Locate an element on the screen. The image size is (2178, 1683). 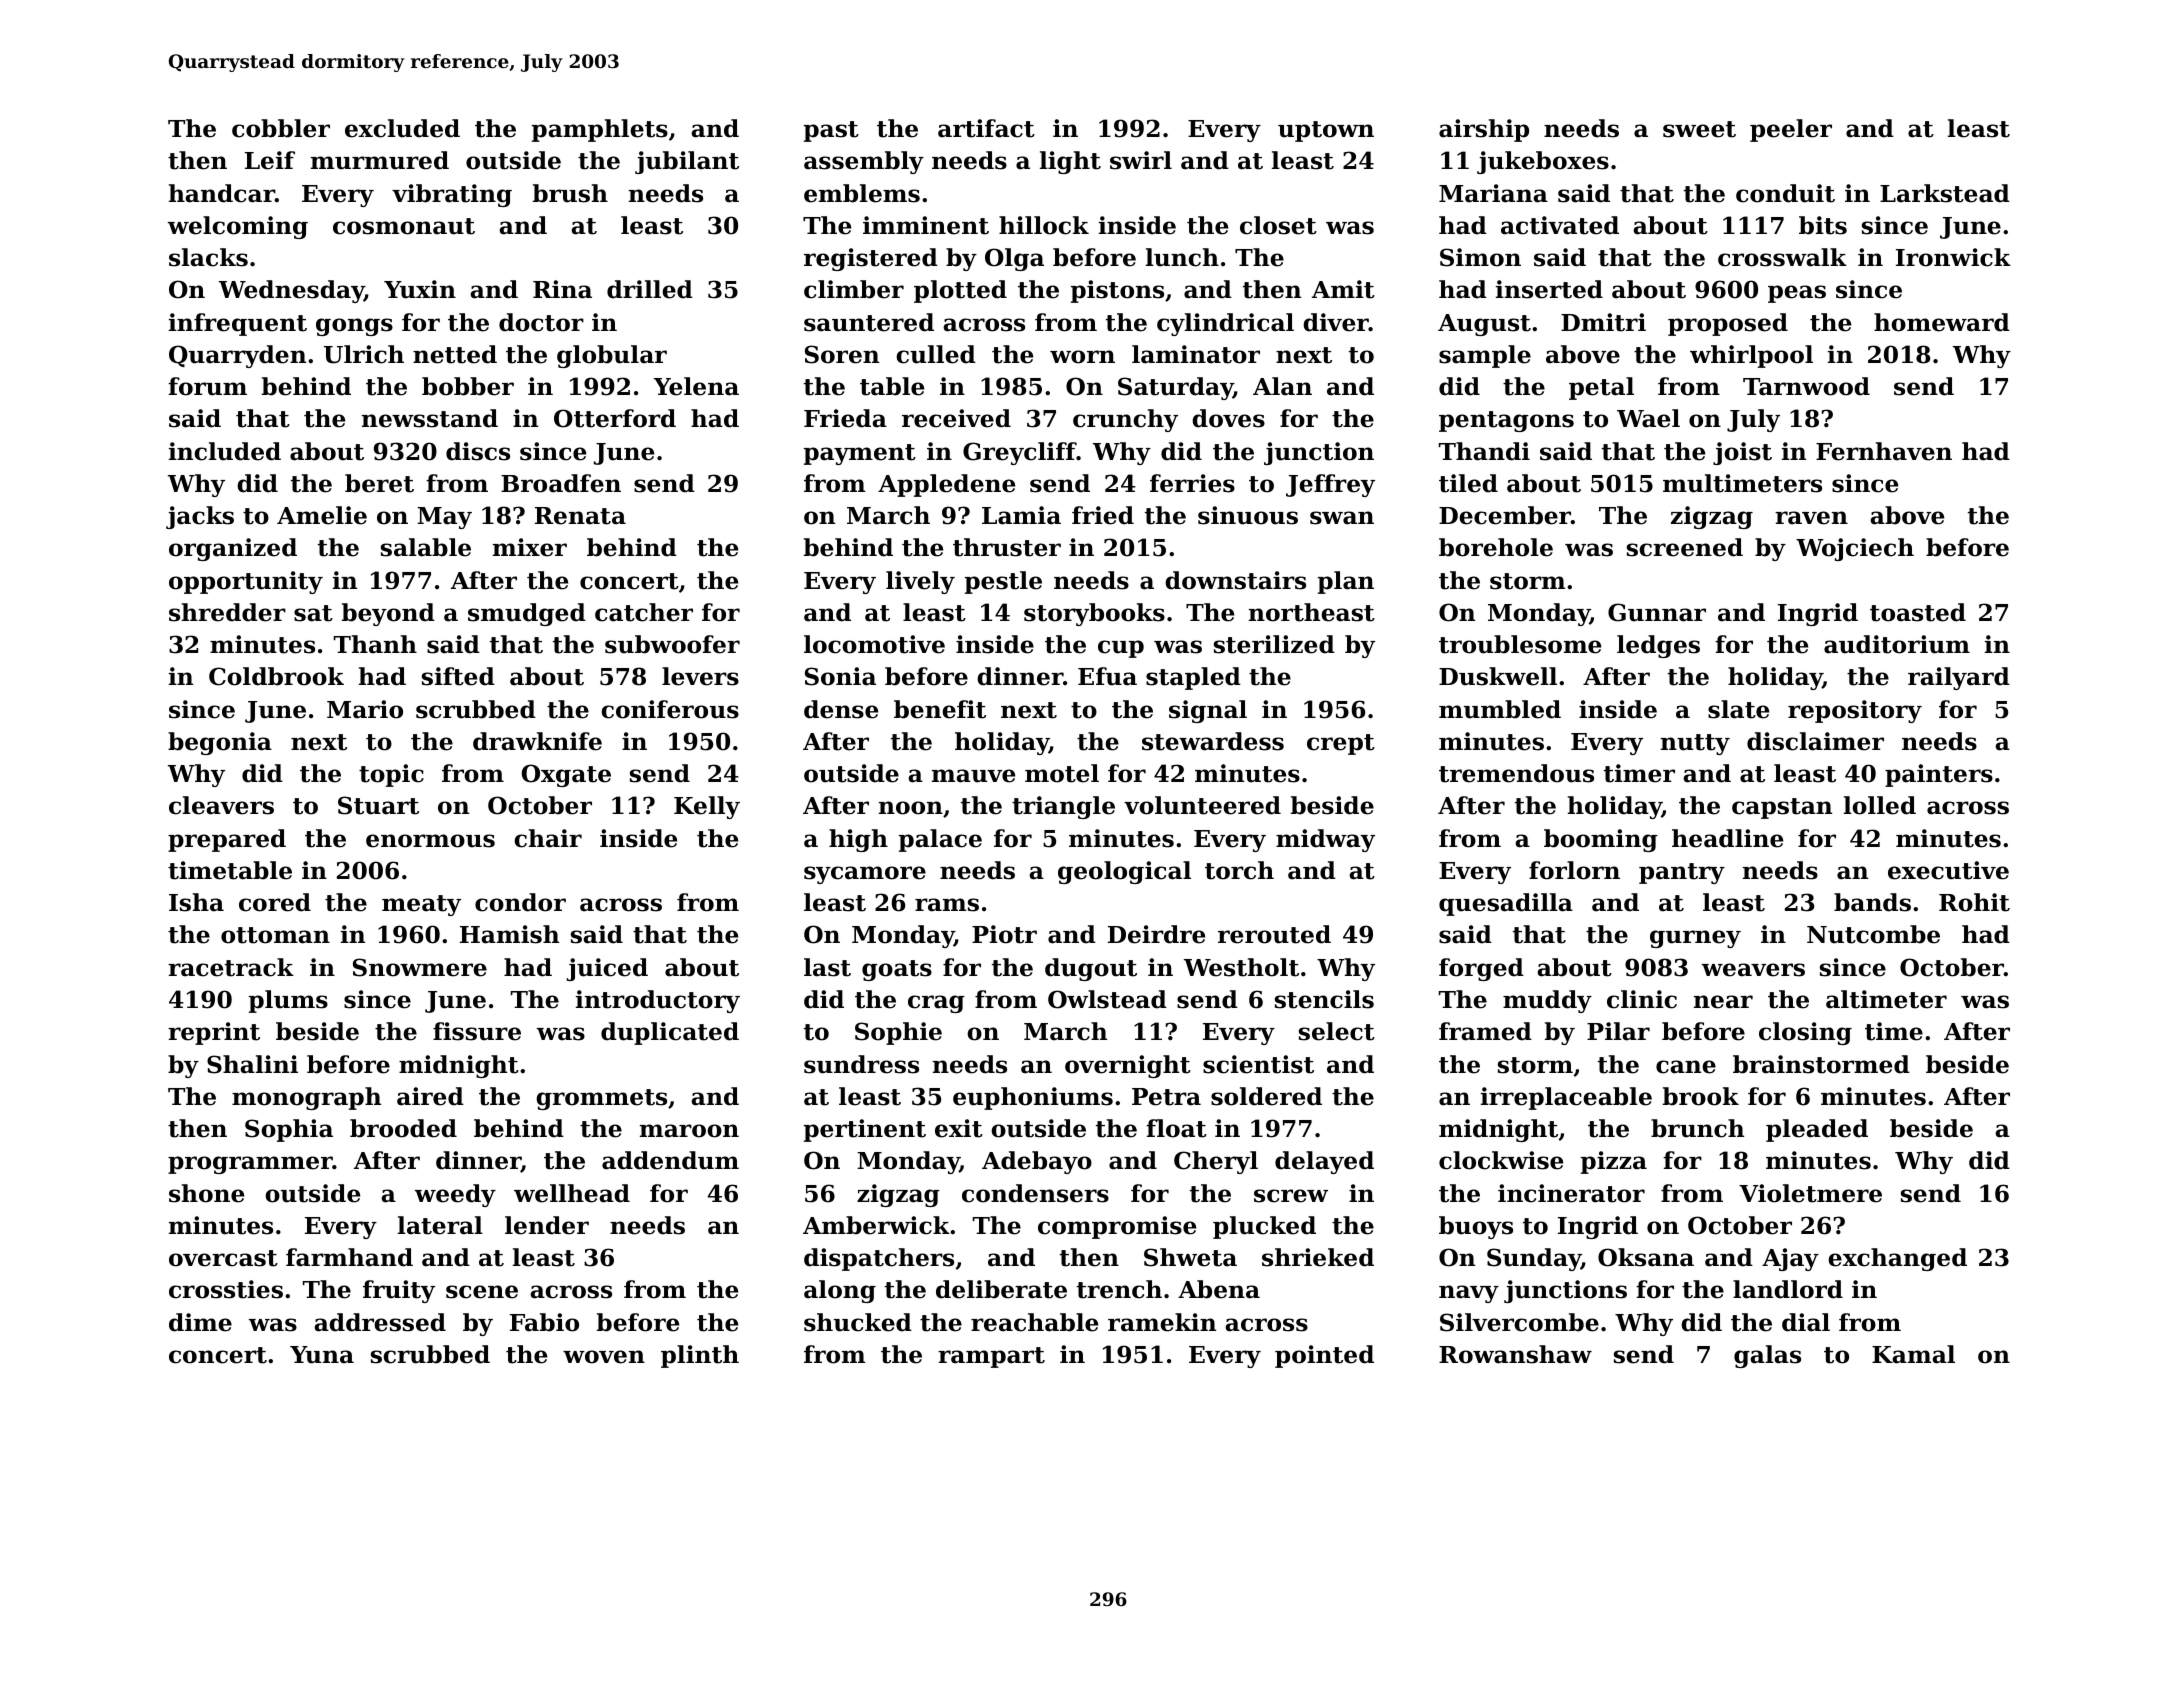
stapled is located at coordinates (1193, 678).
